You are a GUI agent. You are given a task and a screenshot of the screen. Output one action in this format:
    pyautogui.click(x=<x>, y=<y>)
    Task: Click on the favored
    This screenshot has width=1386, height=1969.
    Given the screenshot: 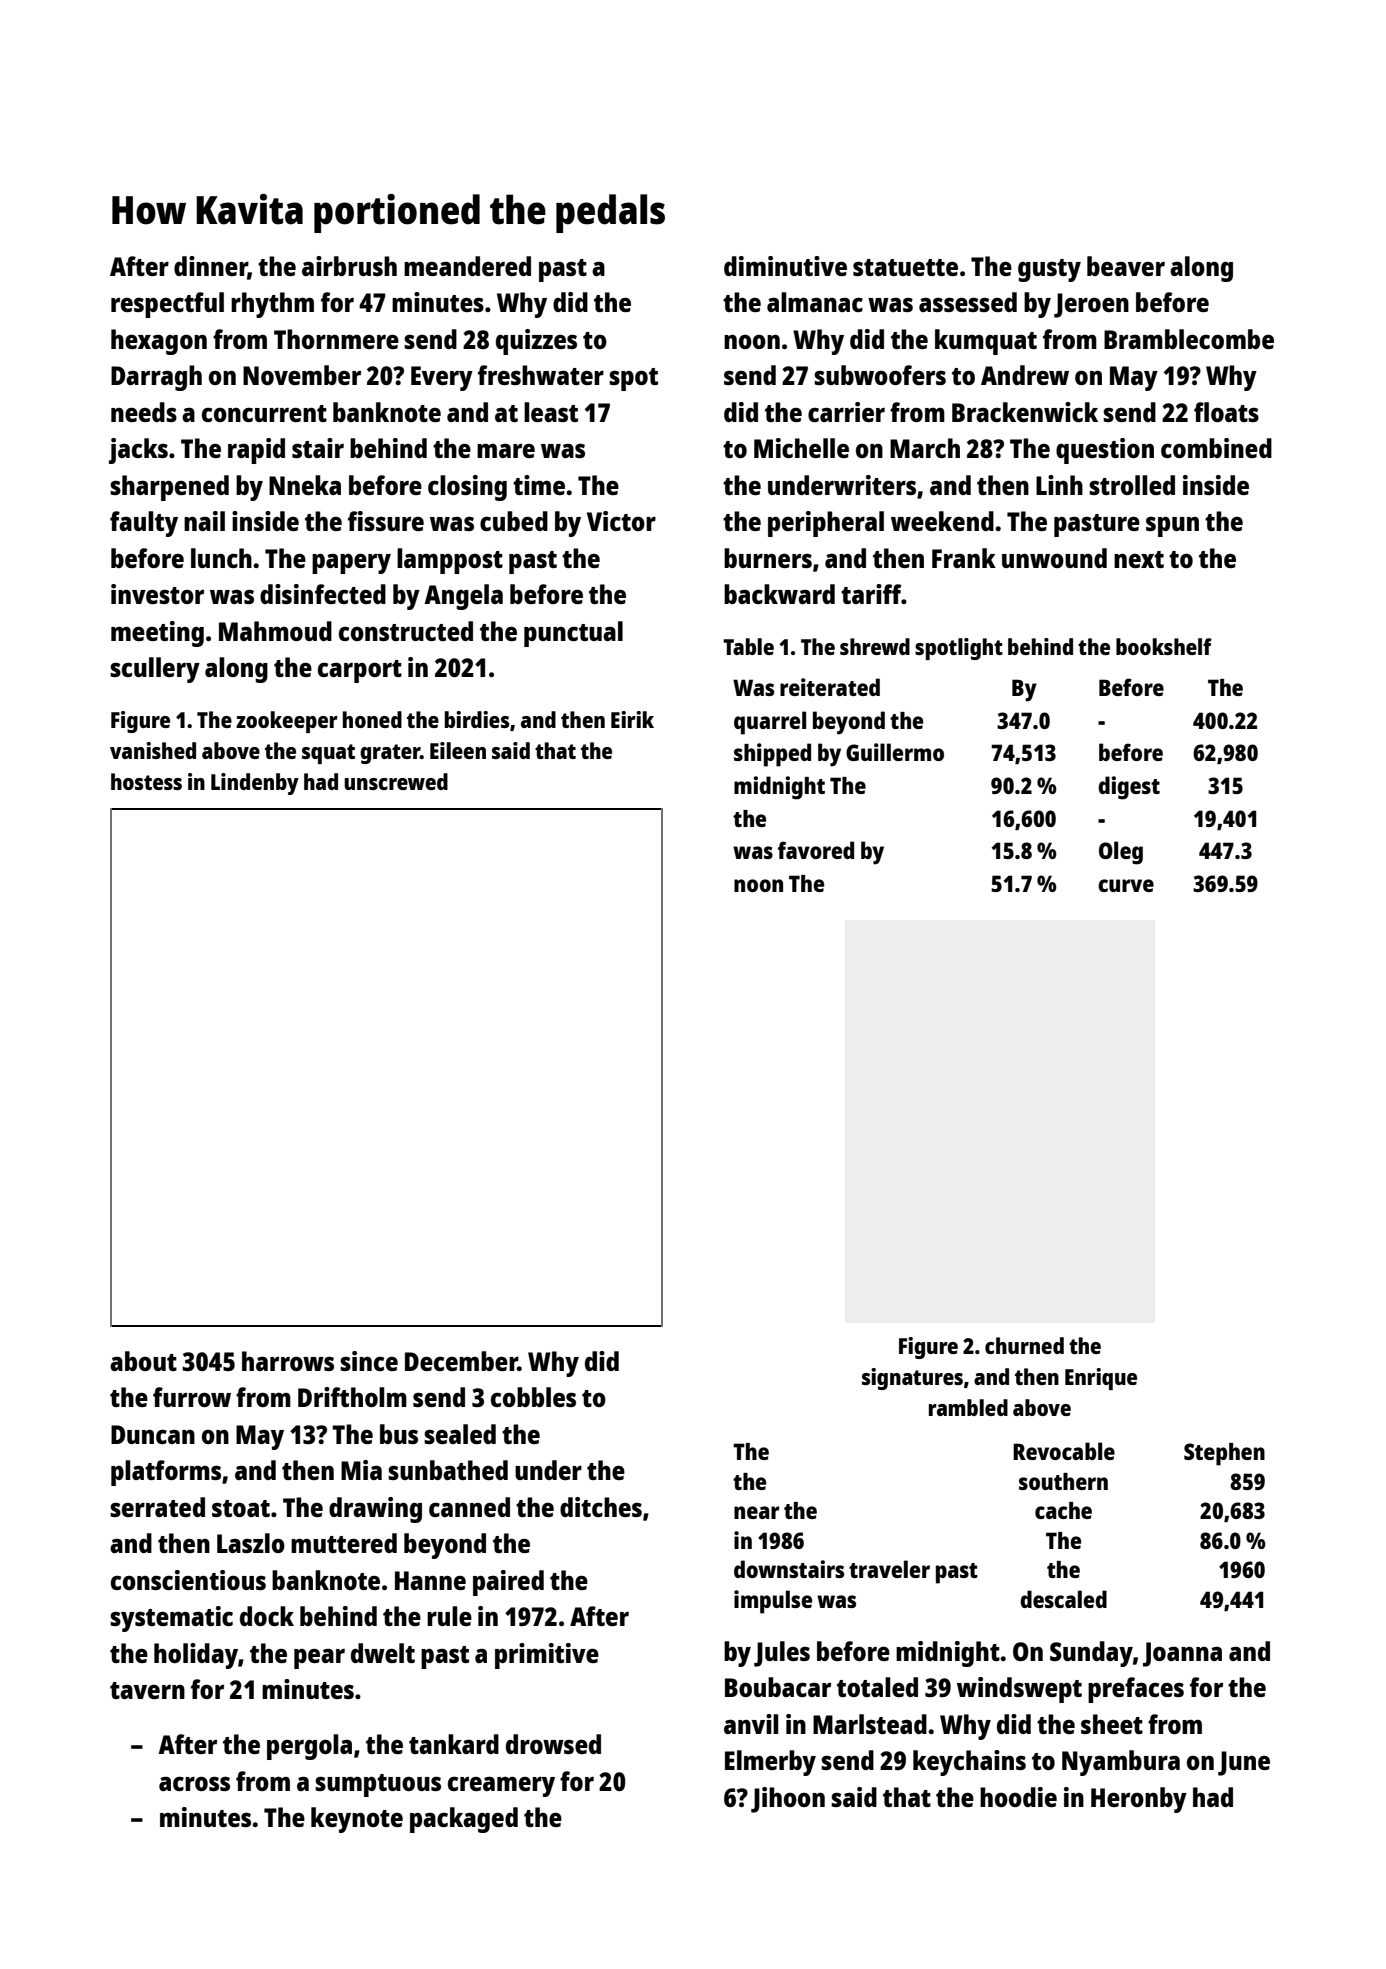 What is the action you would take?
    pyautogui.click(x=816, y=850)
